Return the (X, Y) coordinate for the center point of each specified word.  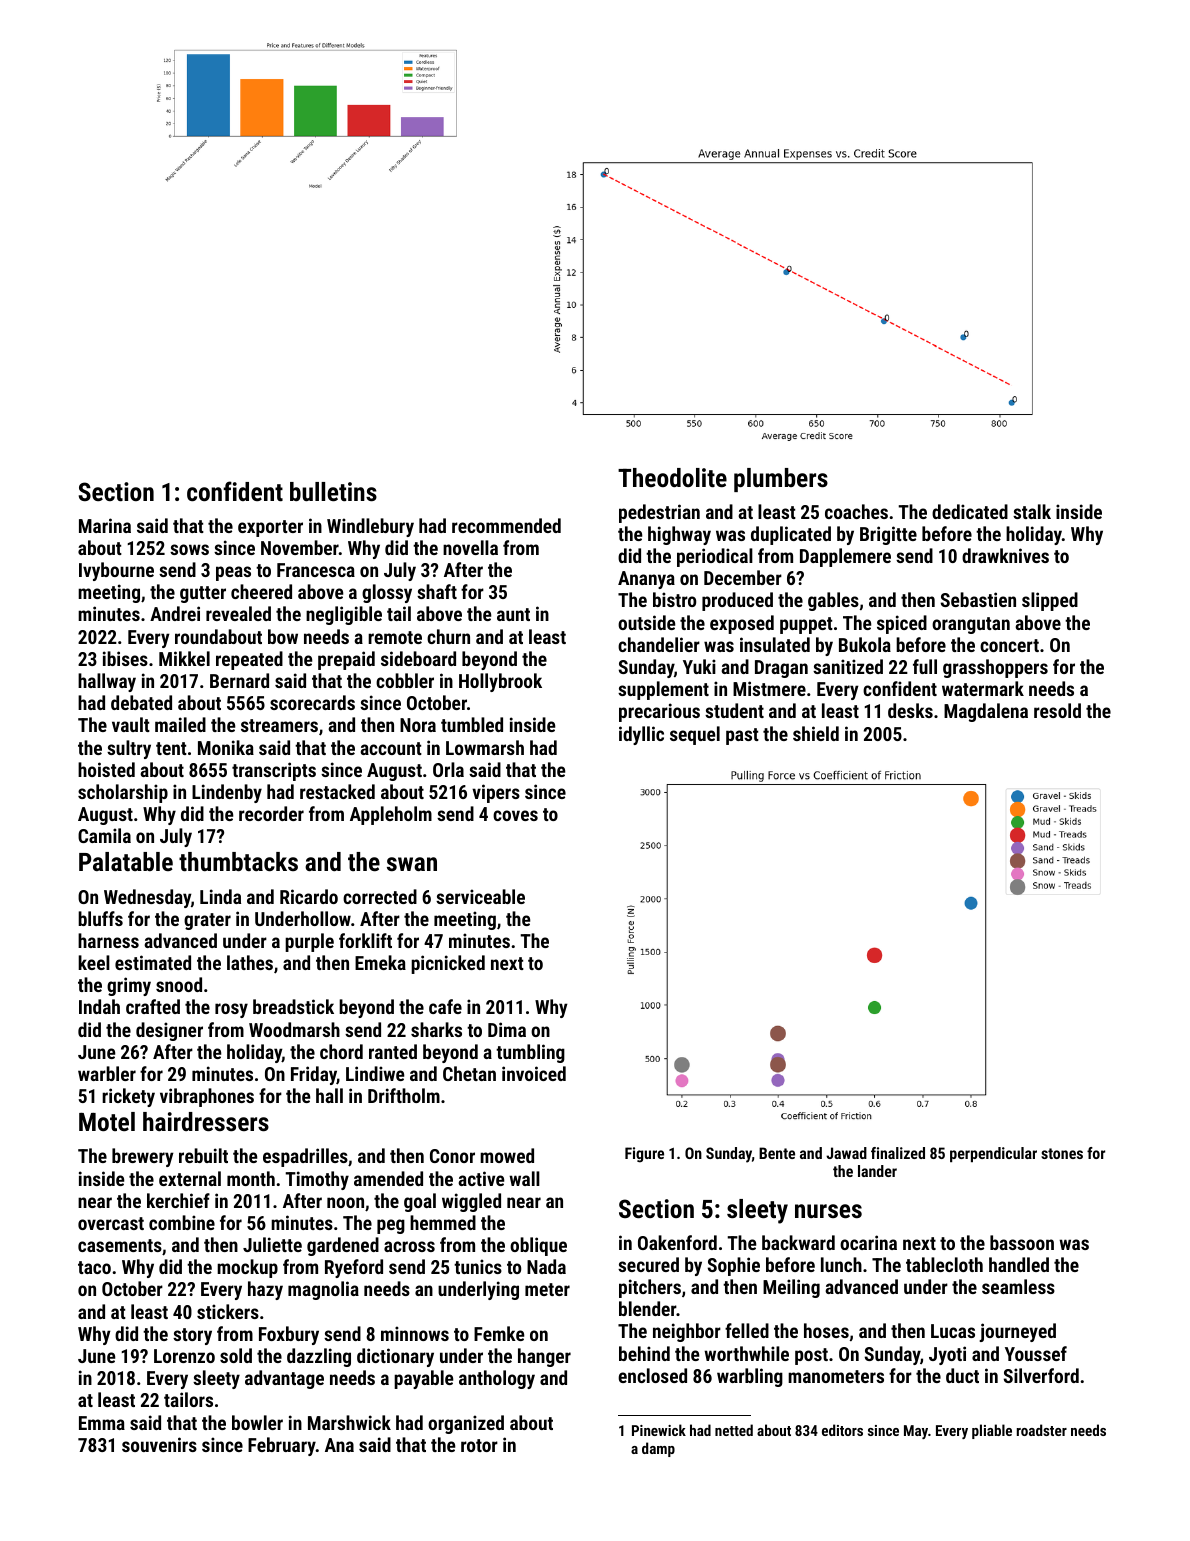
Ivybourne (116, 571)
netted (734, 1430)
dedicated (970, 511)
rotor (479, 1445)
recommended (506, 525)
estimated (153, 962)
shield (816, 733)
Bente (777, 1153)
